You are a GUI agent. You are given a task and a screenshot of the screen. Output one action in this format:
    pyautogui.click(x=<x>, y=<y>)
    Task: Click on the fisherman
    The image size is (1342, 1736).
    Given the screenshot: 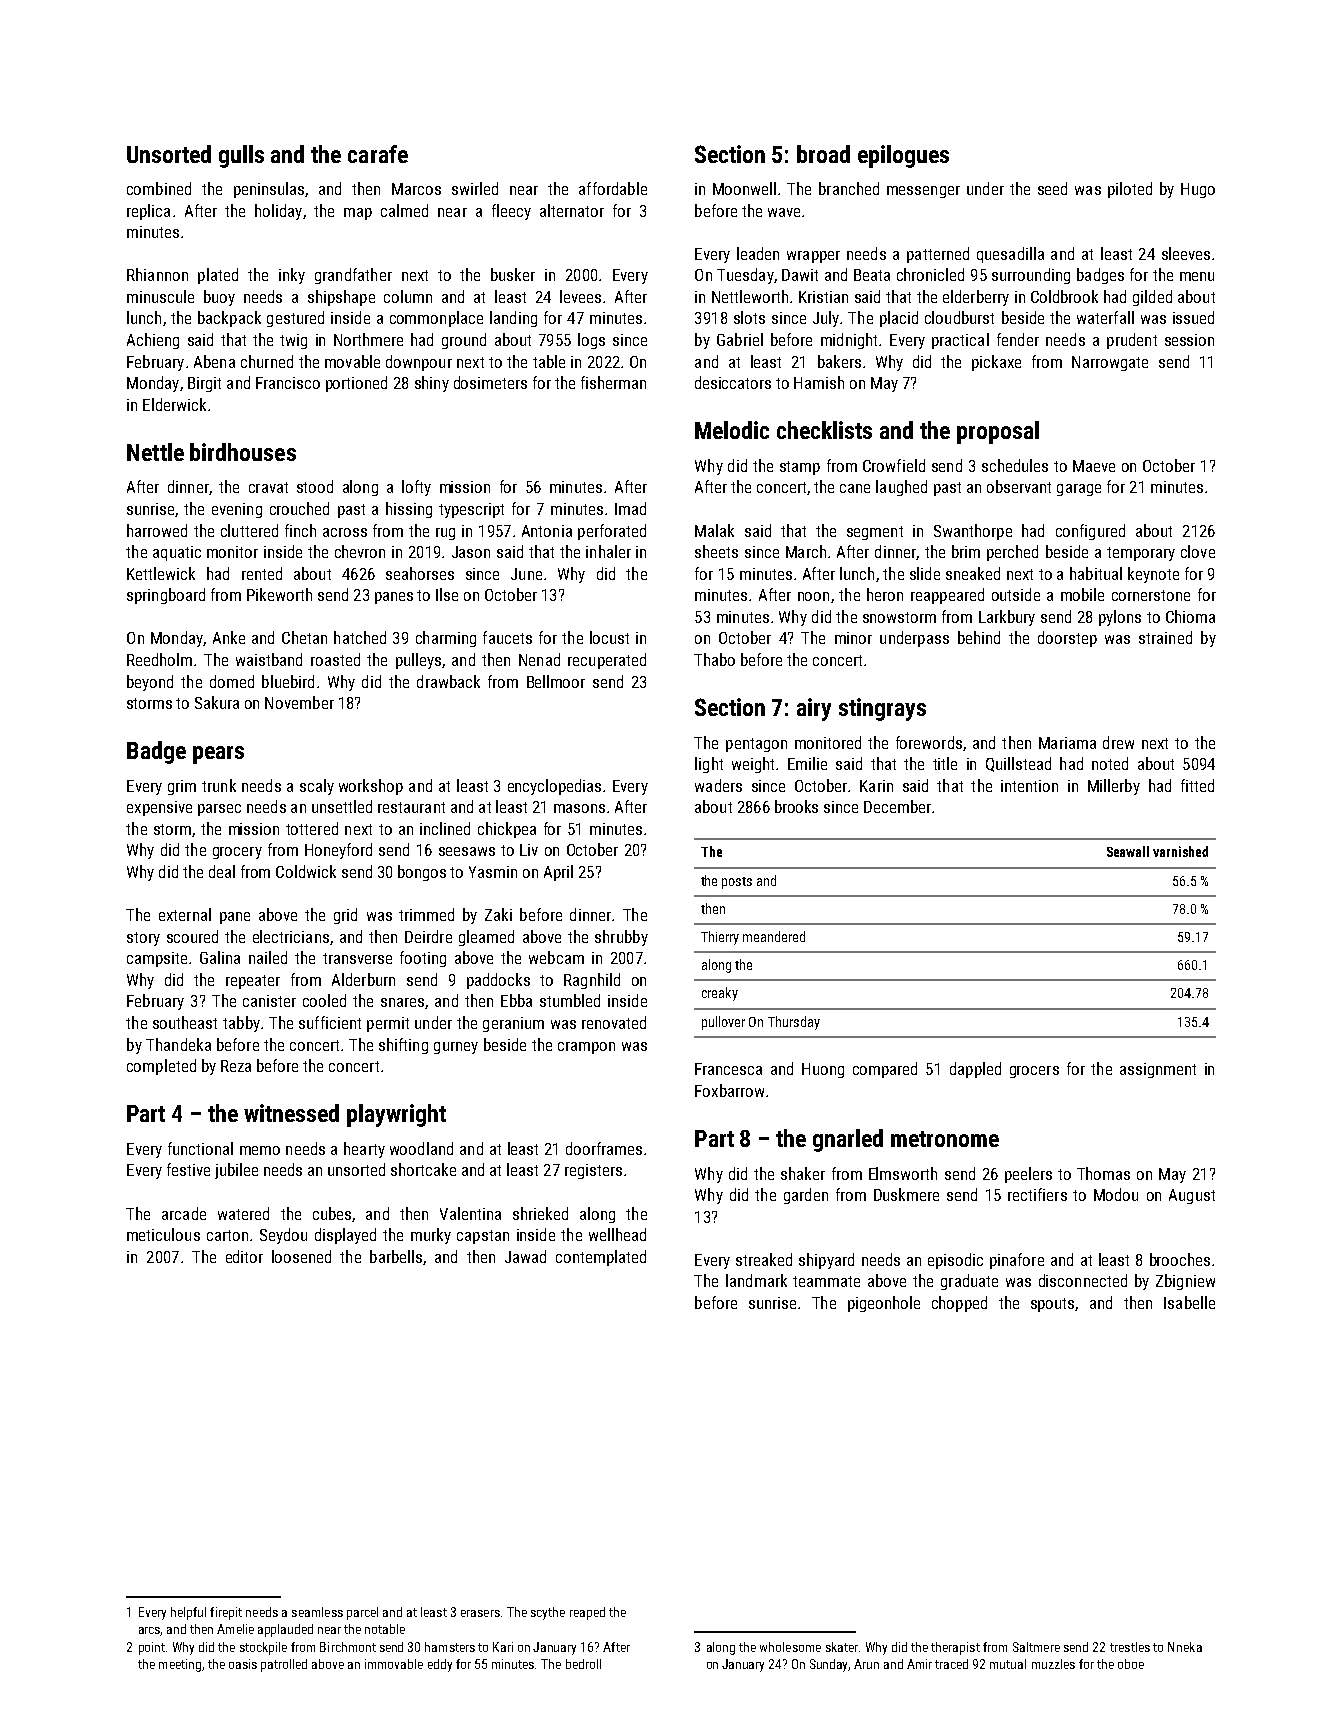 What is the action you would take?
    pyautogui.click(x=613, y=382)
